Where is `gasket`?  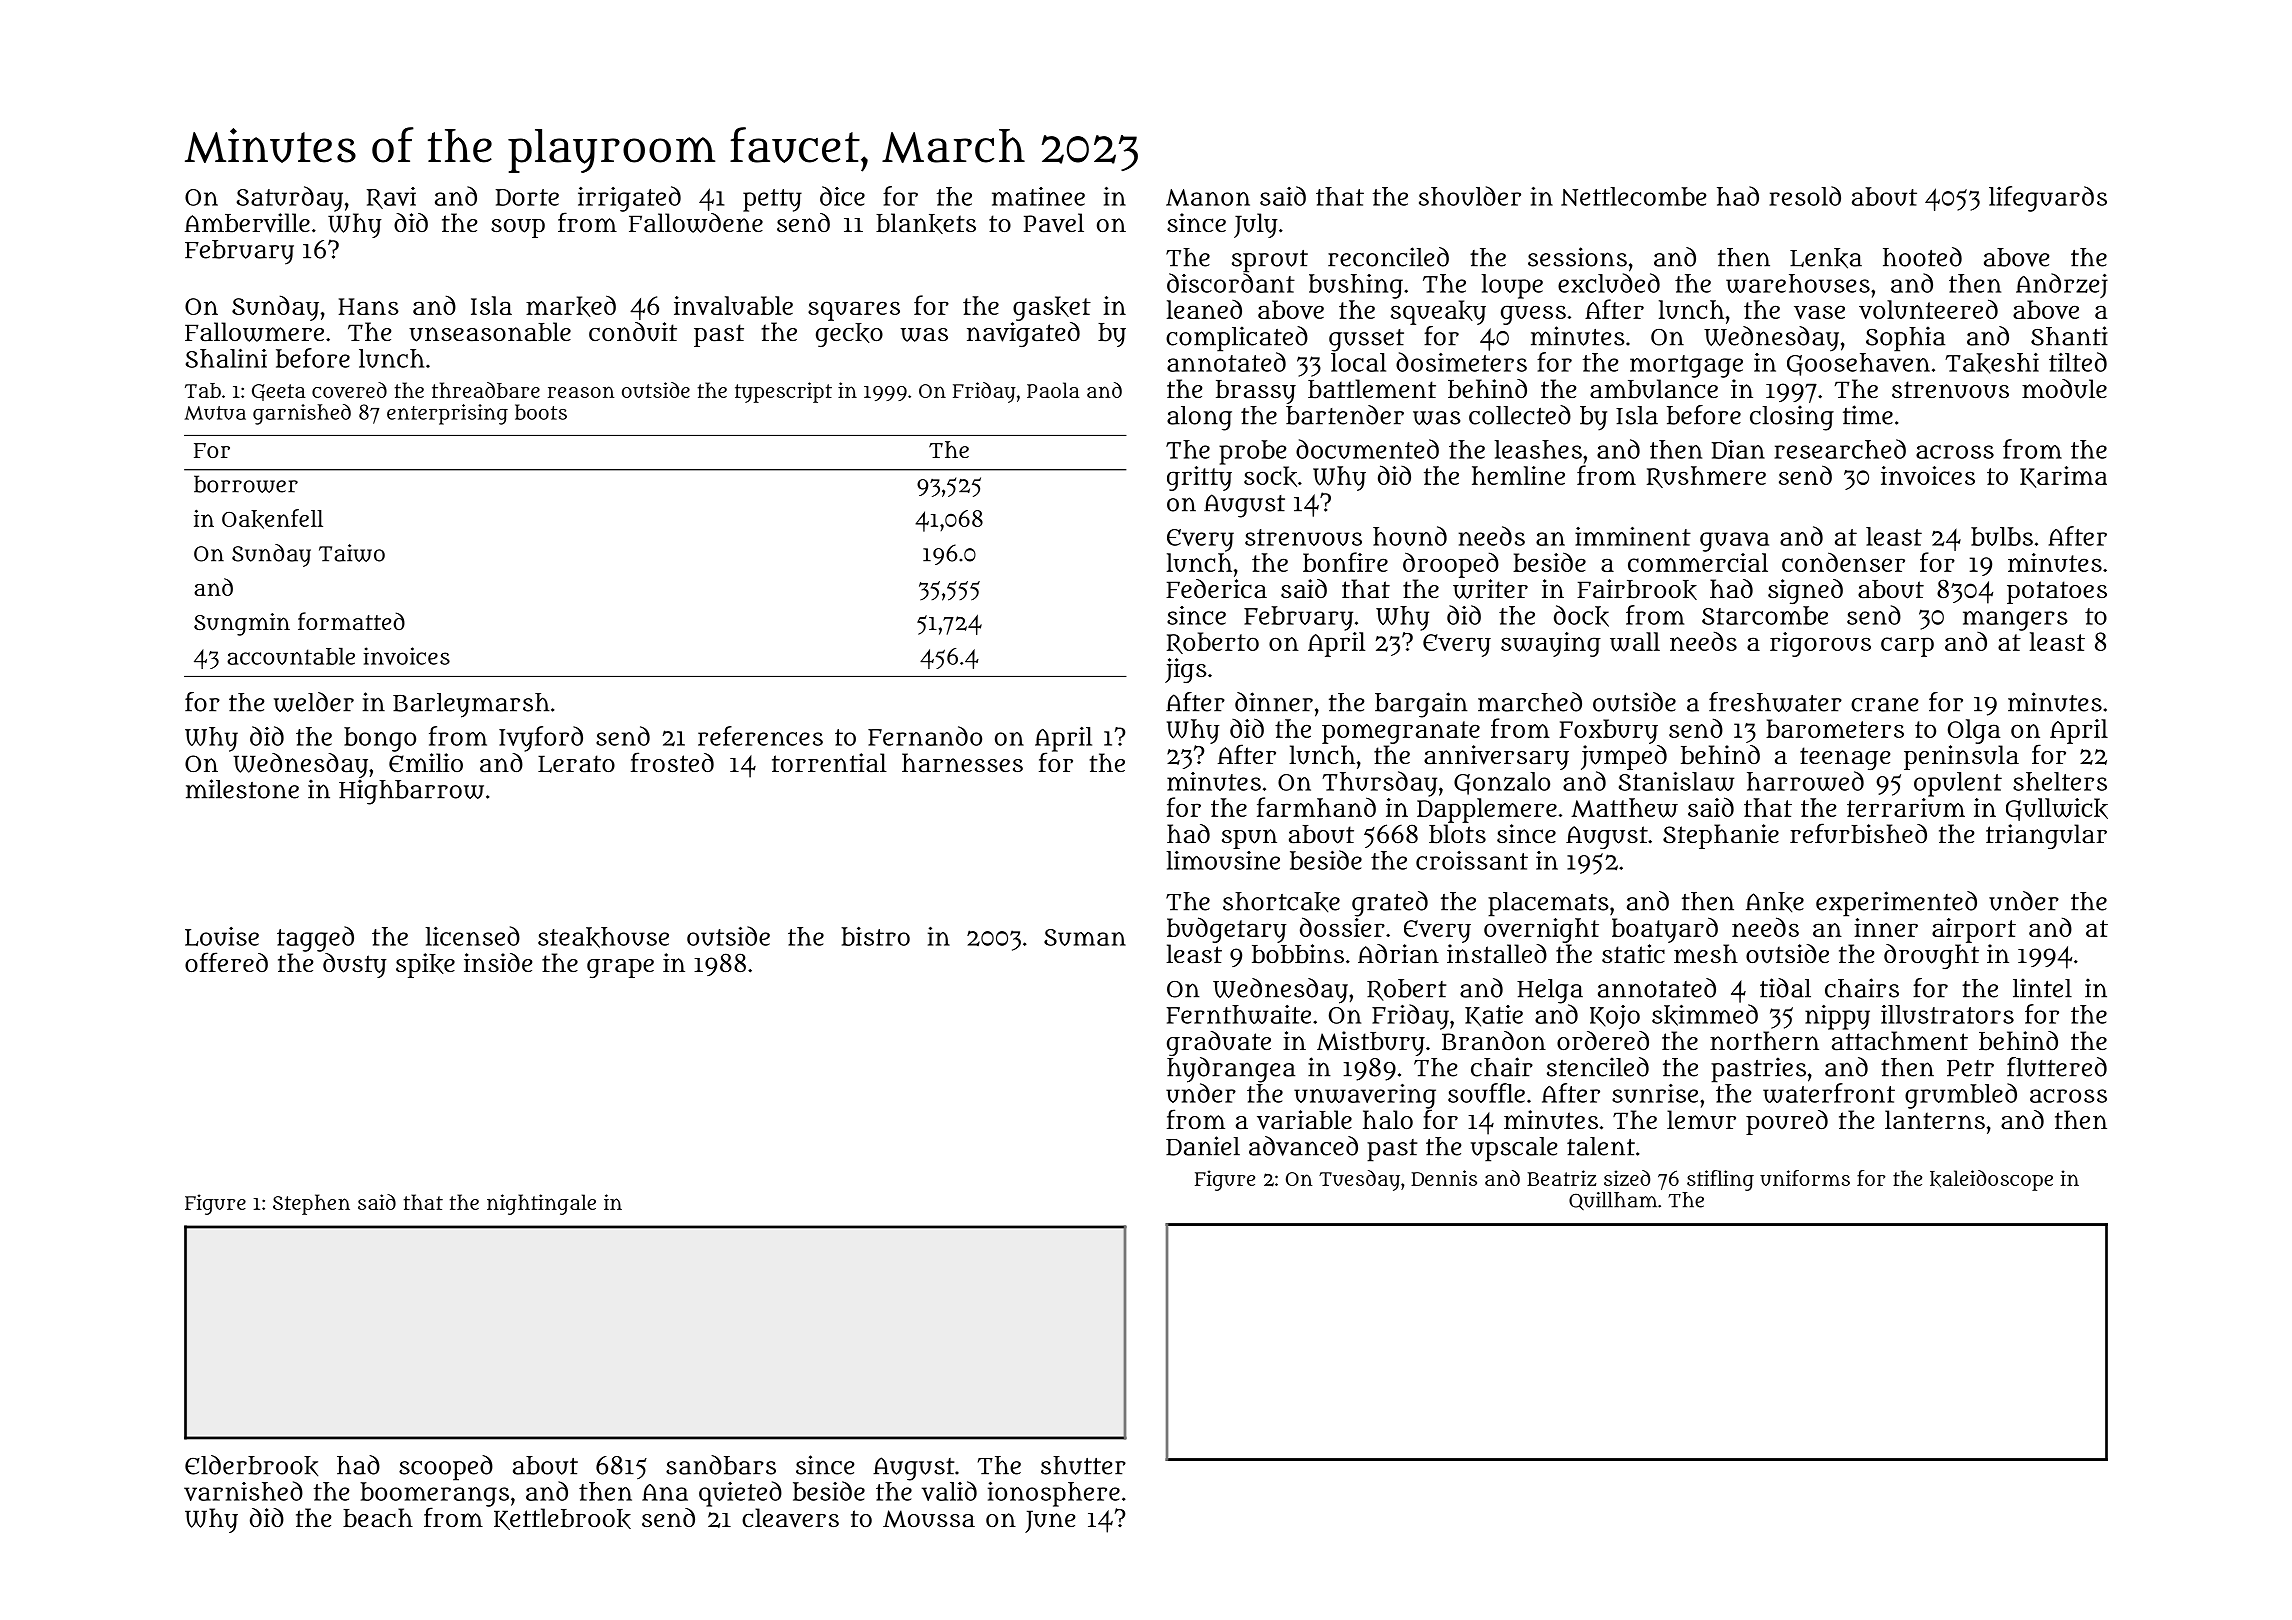
gasket is located at coordinates (1052, 308).
